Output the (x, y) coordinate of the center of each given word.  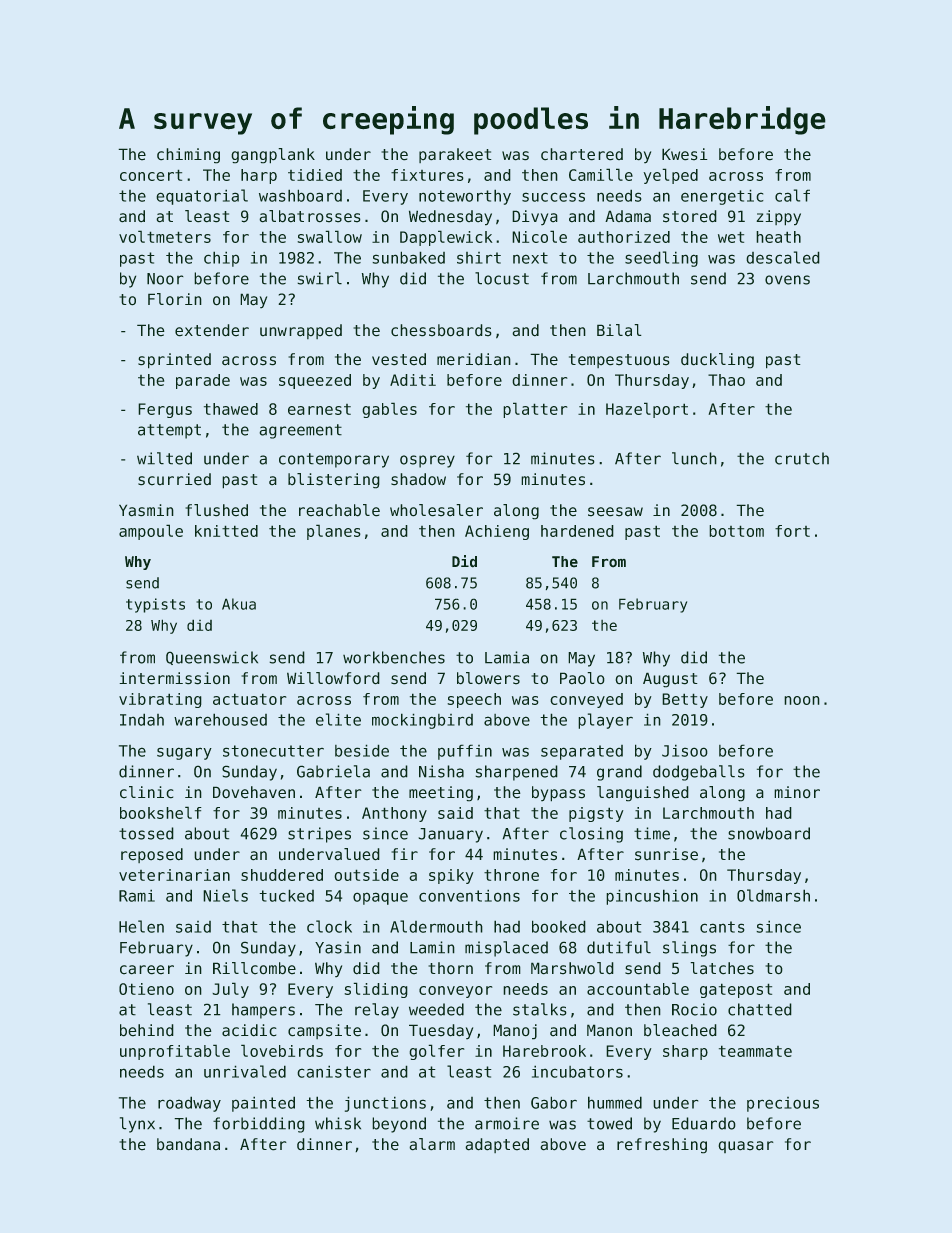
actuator (250, 699)
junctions (385, 1104)
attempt (169, 431)
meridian (474, 359)
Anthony (394, 814)
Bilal (619, 330)
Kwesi (685, 154)
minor (797, 792)
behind (147, 1030)
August (670, 680)
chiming (188, 156)
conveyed (586, 700)
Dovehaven (254, 792)
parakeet (455, 155)
